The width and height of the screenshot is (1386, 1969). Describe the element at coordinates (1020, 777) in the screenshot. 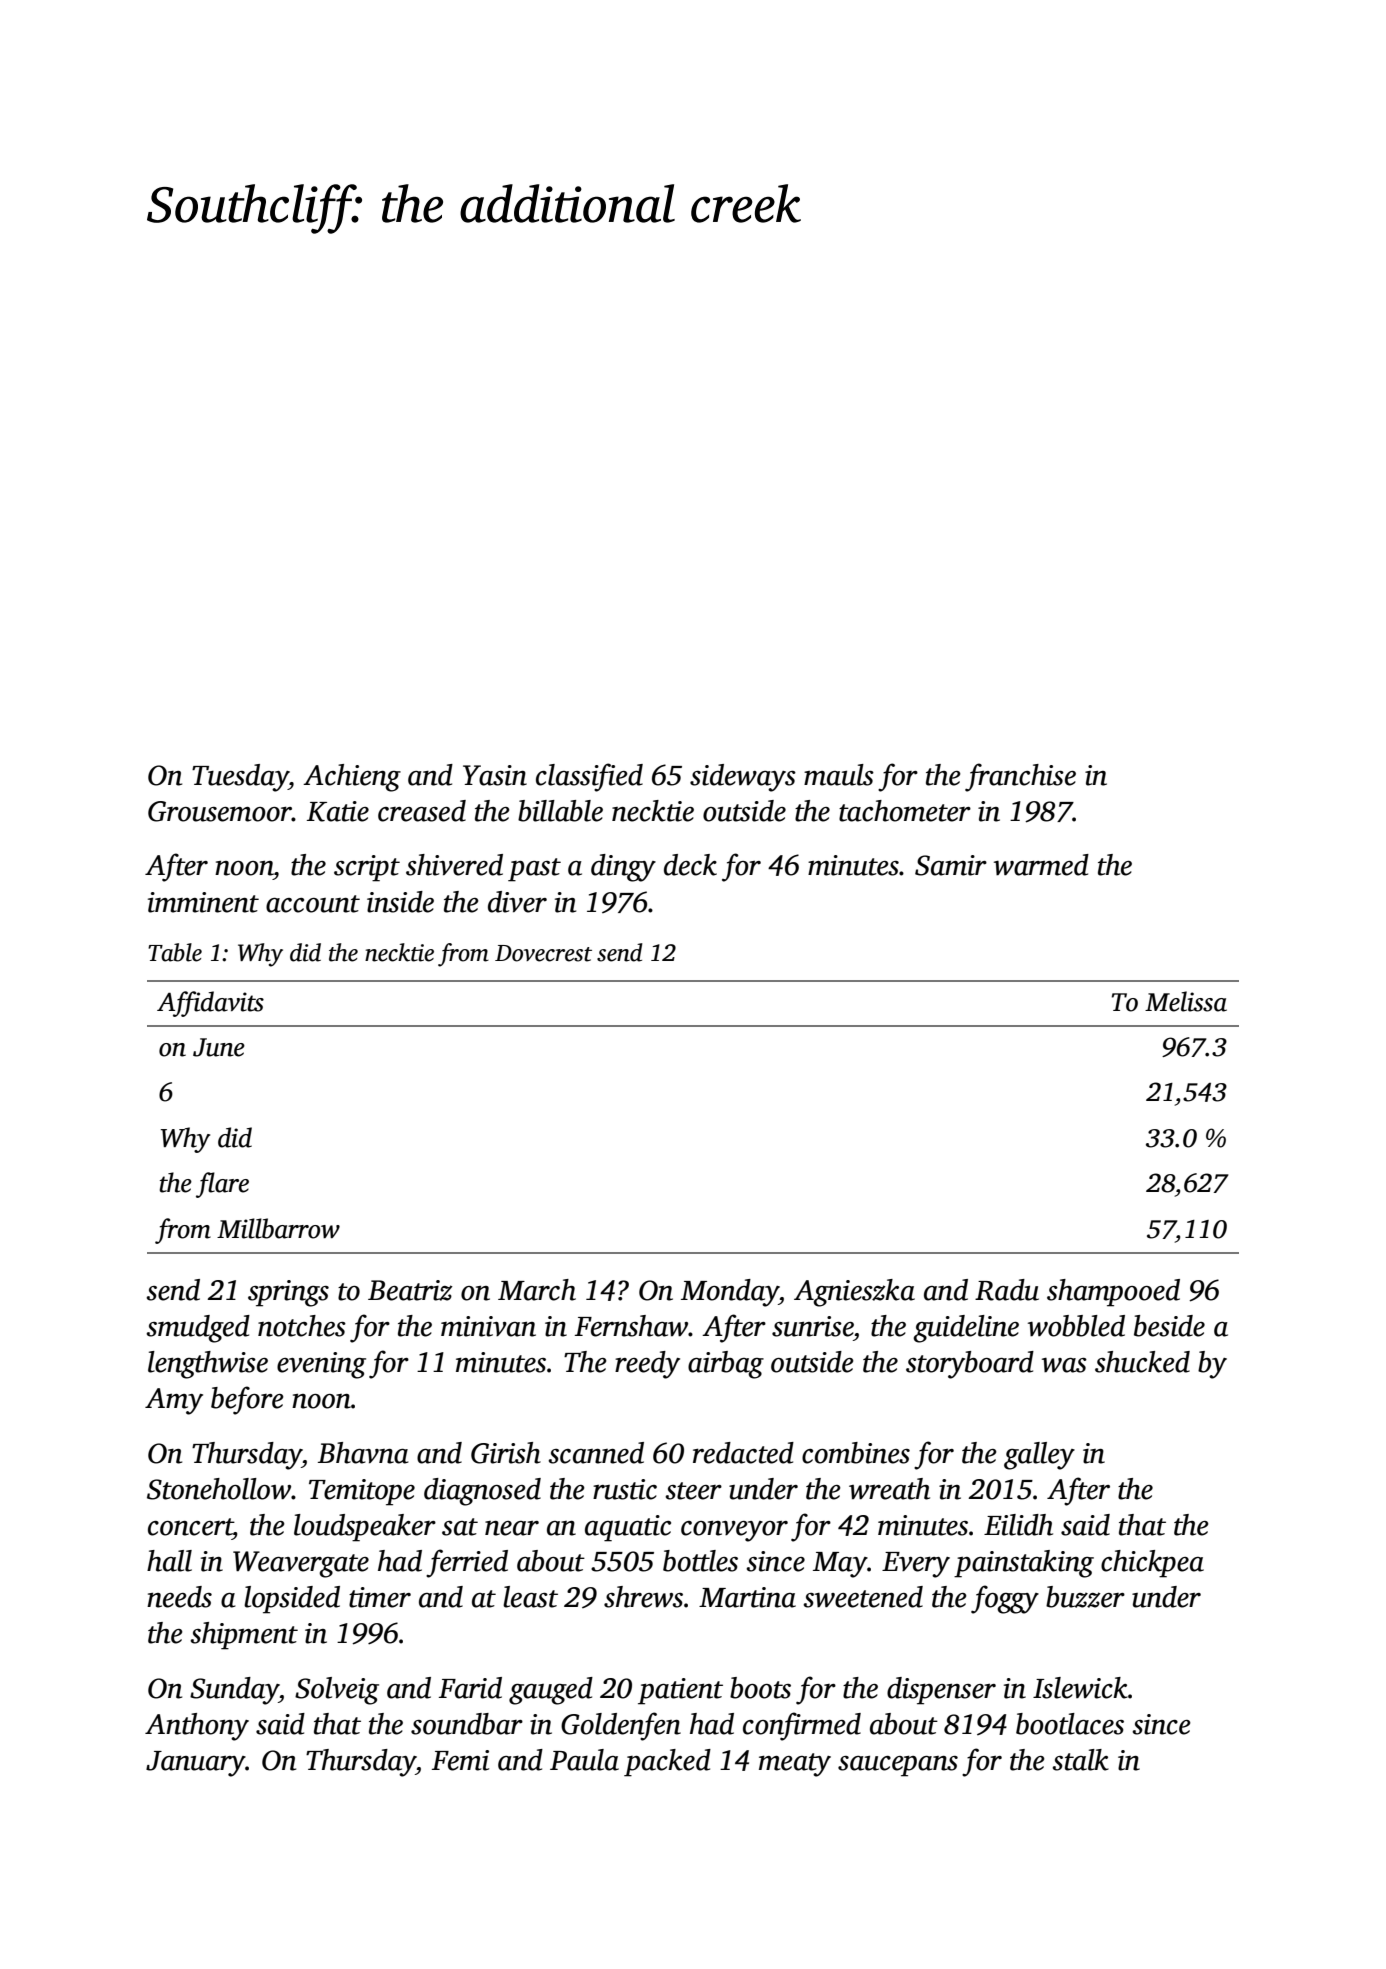

I see `franchise` at that location.
